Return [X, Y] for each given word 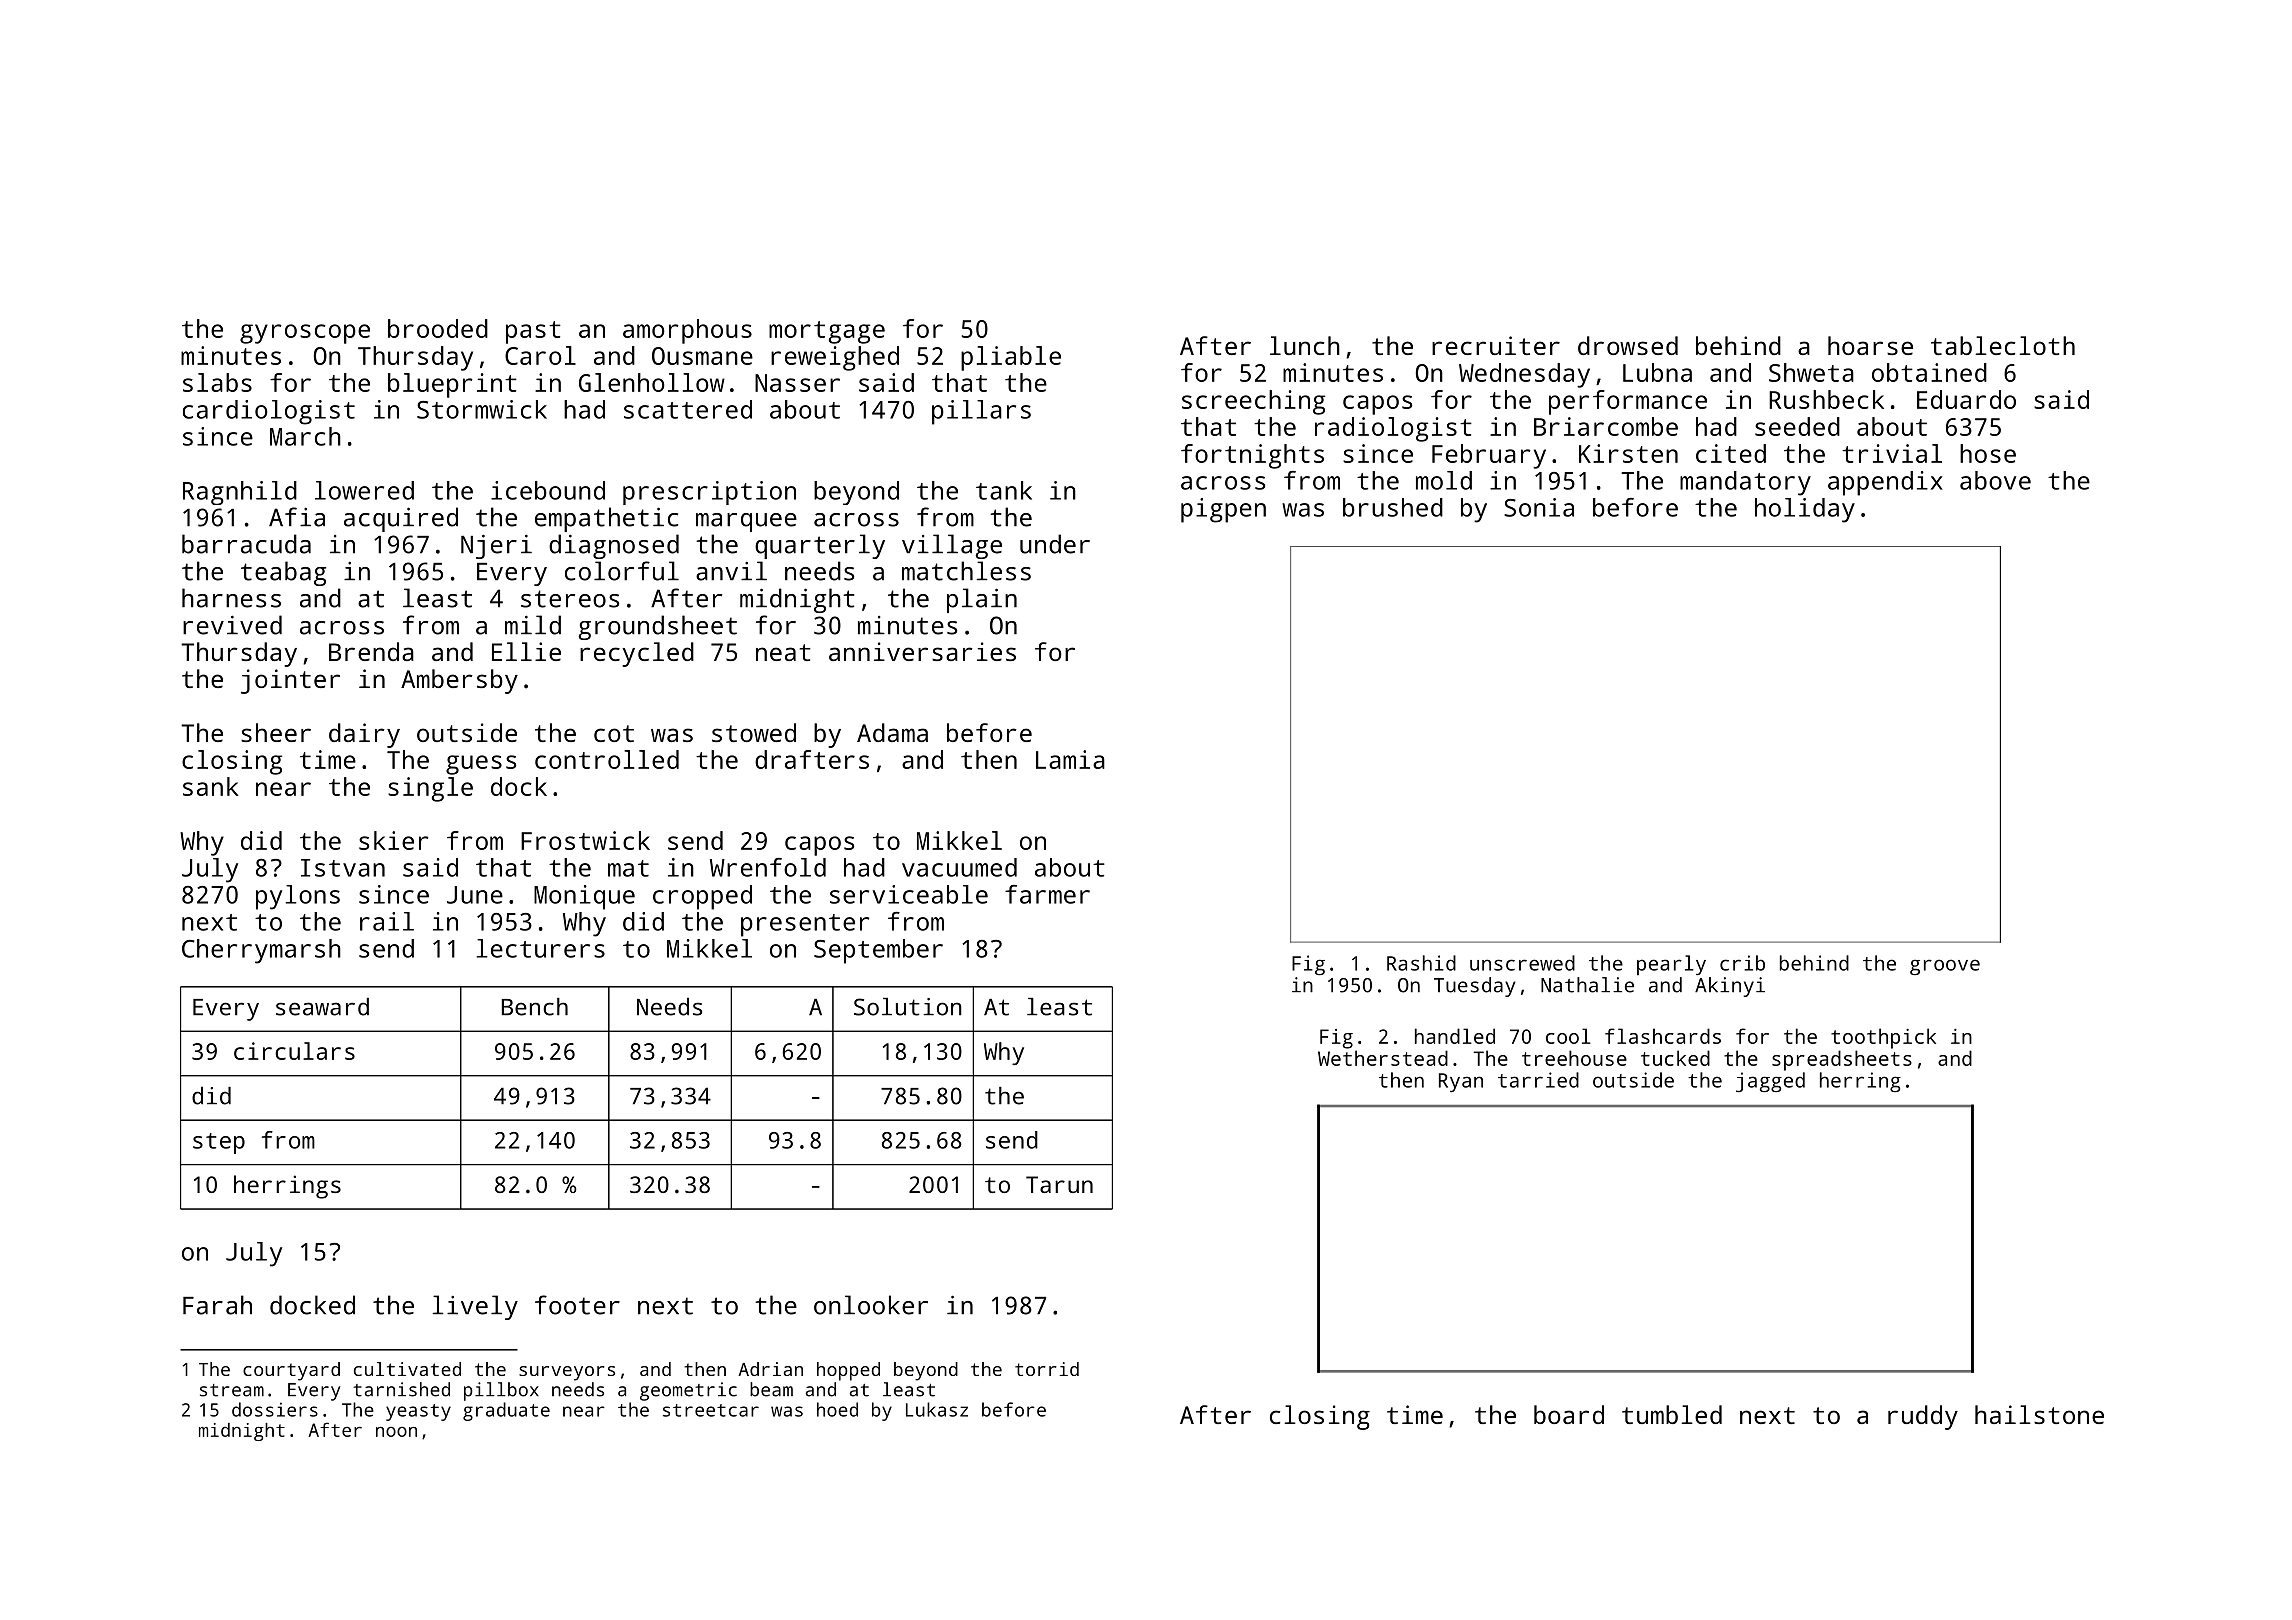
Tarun [1059, 1184]
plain [982, 600]
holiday [1805, 510]
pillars [981, 412]
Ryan [1461, 1082]
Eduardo [1966, 399]
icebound [548, 490]
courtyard [291, 1371]
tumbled [1672, 1414]
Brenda [371, 651]
